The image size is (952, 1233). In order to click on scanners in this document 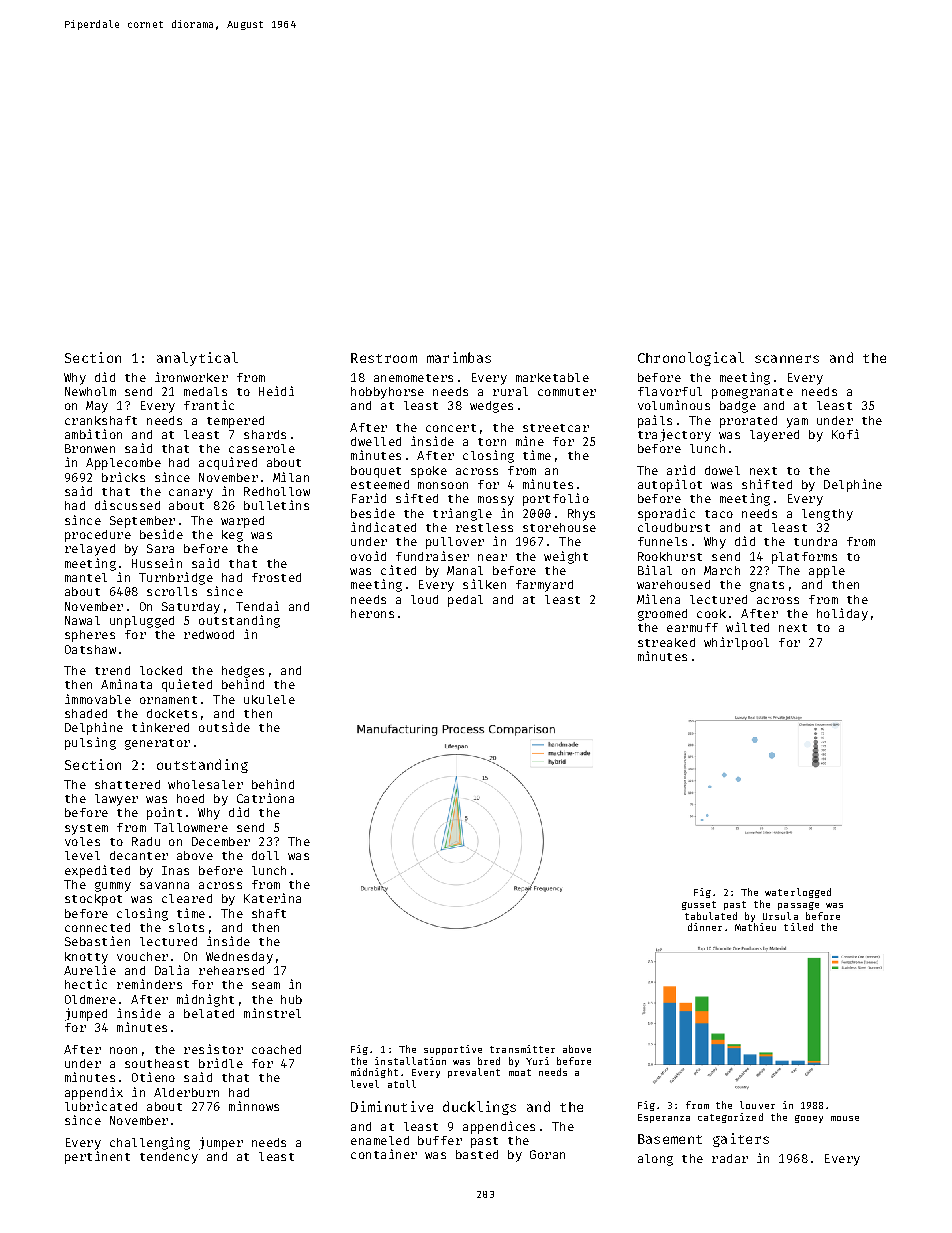, I will do `click(787, 359)`.
